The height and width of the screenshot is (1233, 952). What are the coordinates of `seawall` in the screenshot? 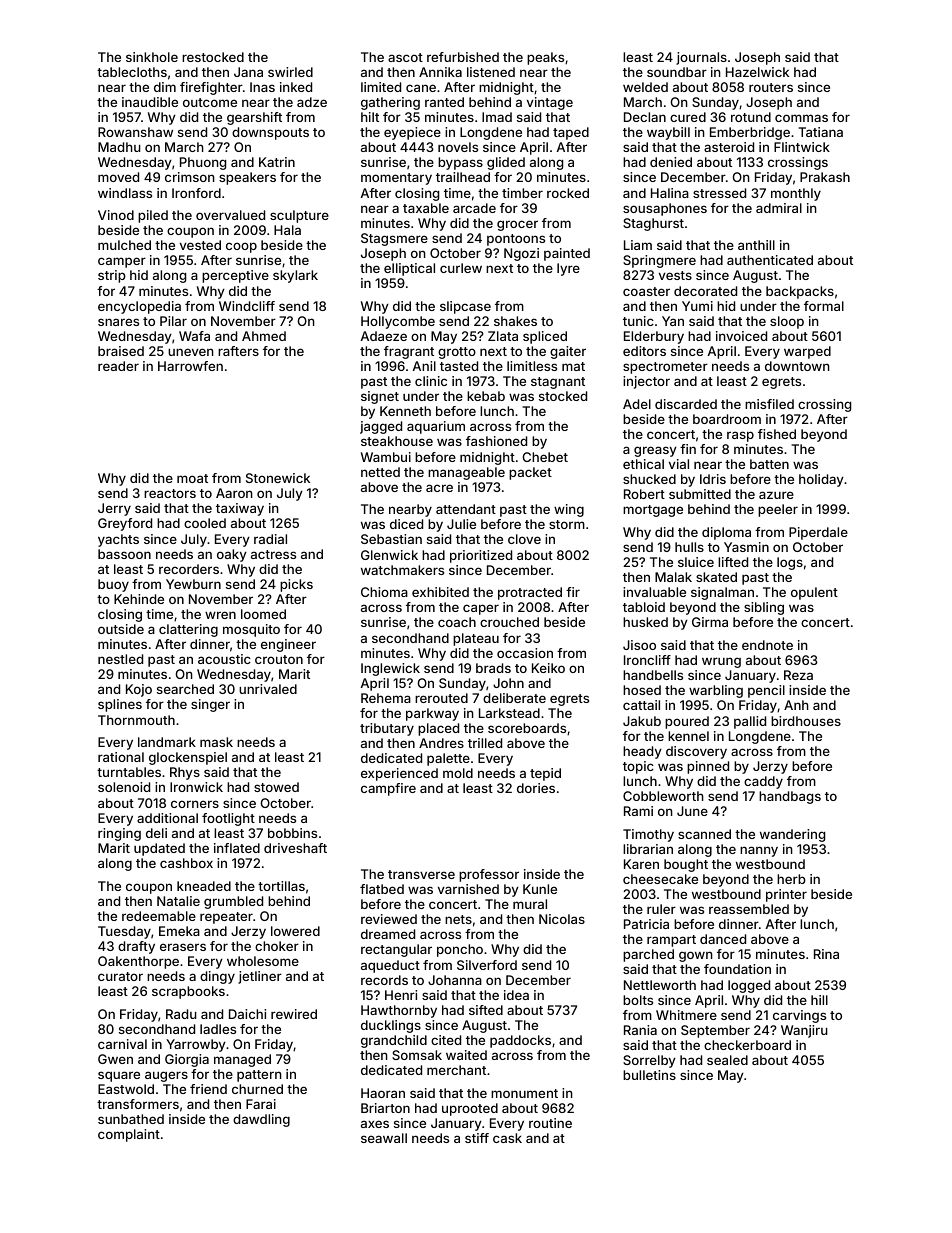 It's located at (384, 1138).
